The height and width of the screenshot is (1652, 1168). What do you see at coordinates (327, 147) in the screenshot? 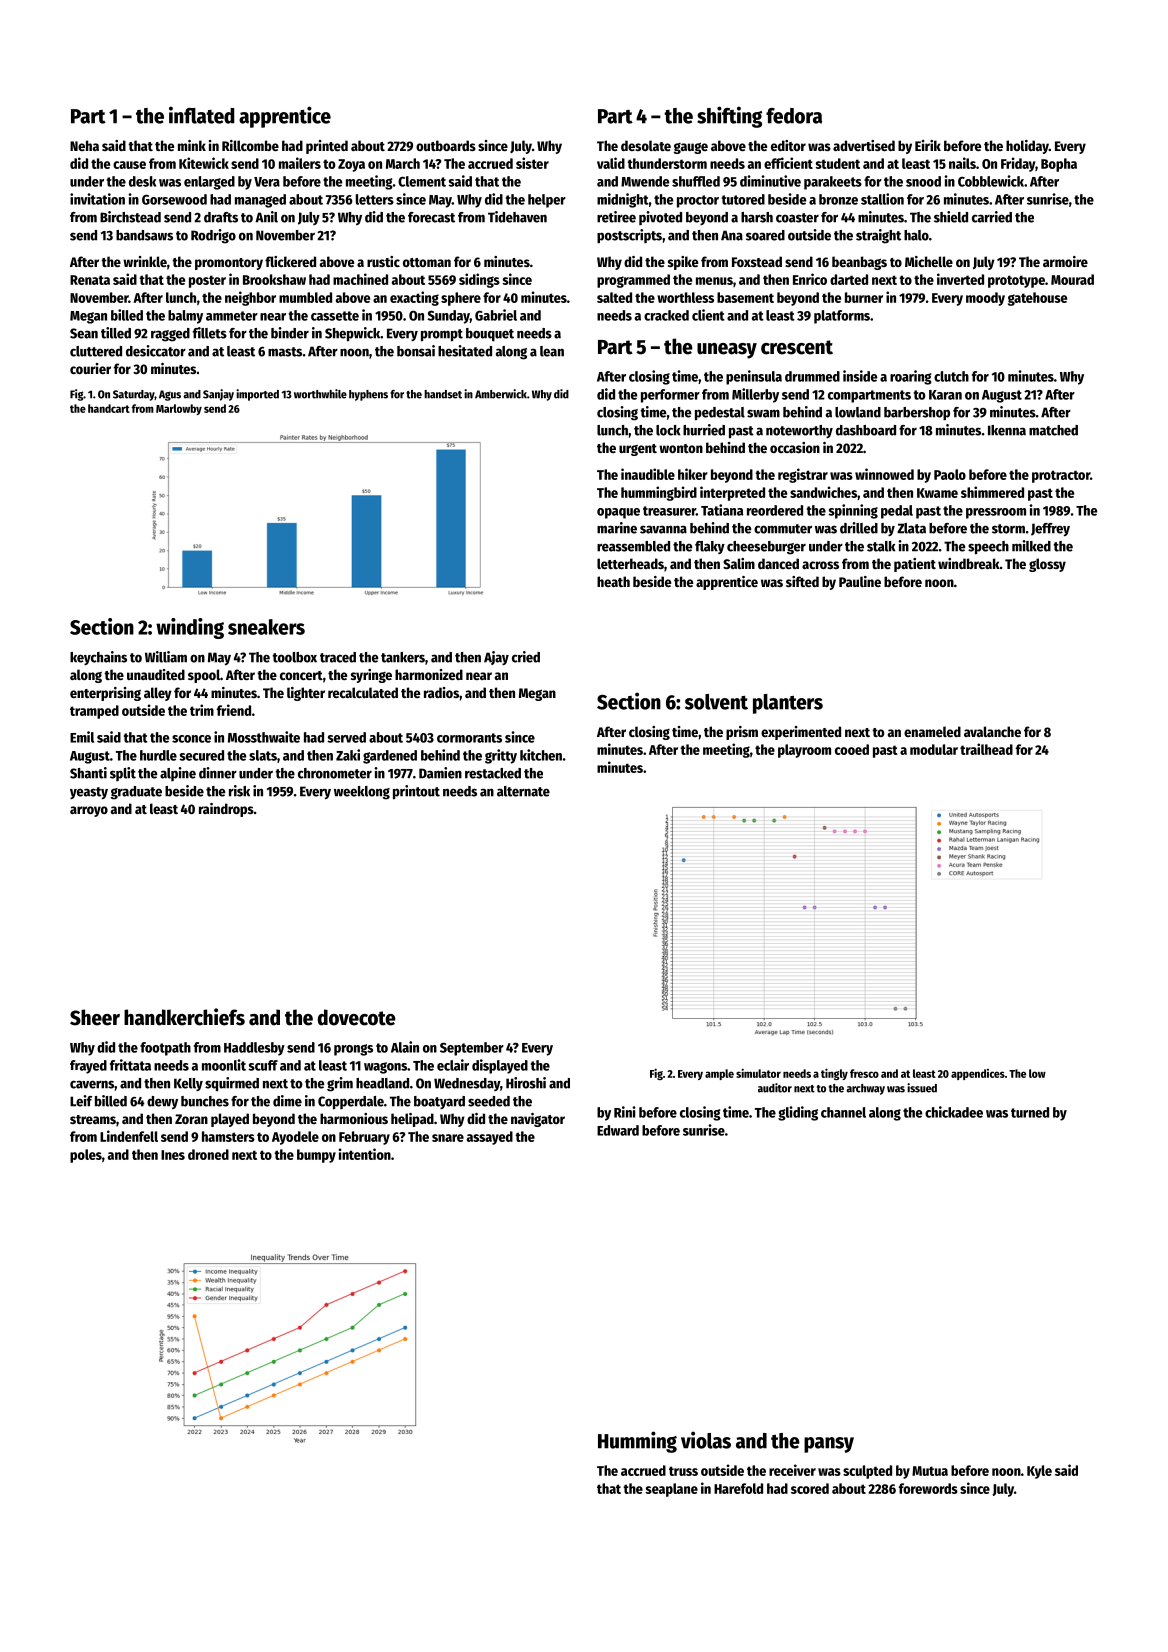
I see `printed` at bounding box center [327, 147].
